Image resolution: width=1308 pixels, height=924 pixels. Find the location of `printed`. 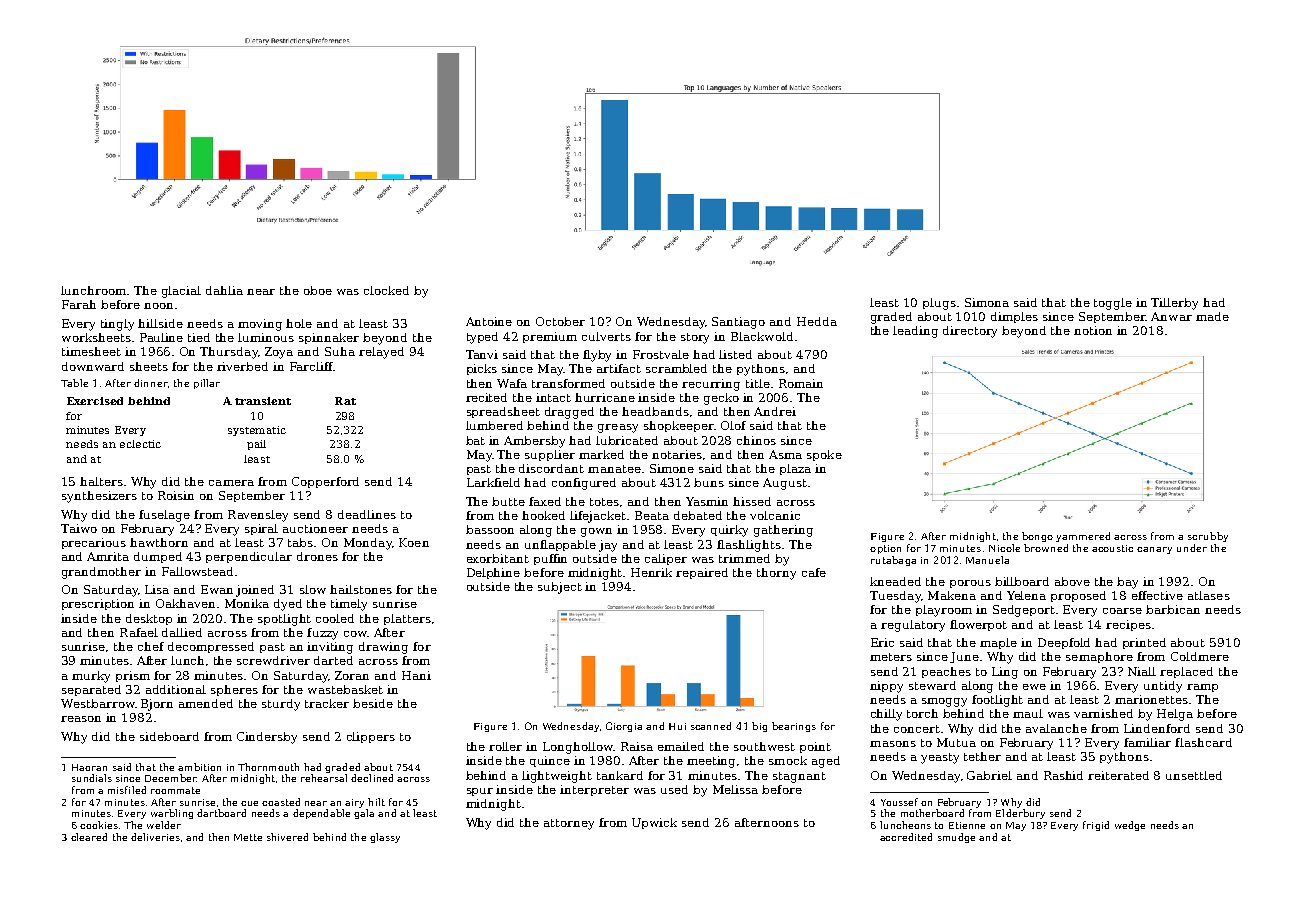

printed is located at coordinates (1144, 643).
